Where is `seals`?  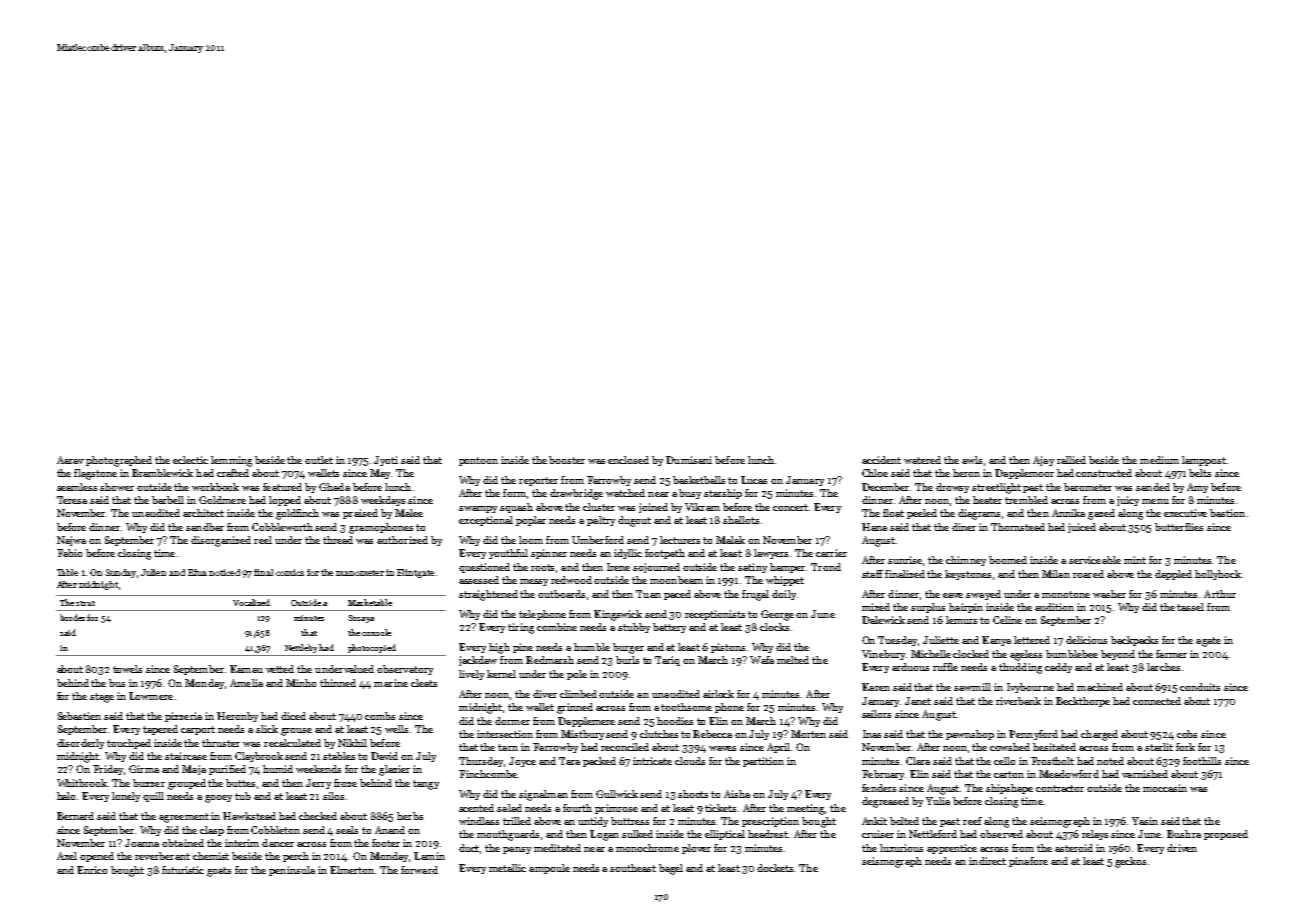 seals is located at coordinates (347, 830).
